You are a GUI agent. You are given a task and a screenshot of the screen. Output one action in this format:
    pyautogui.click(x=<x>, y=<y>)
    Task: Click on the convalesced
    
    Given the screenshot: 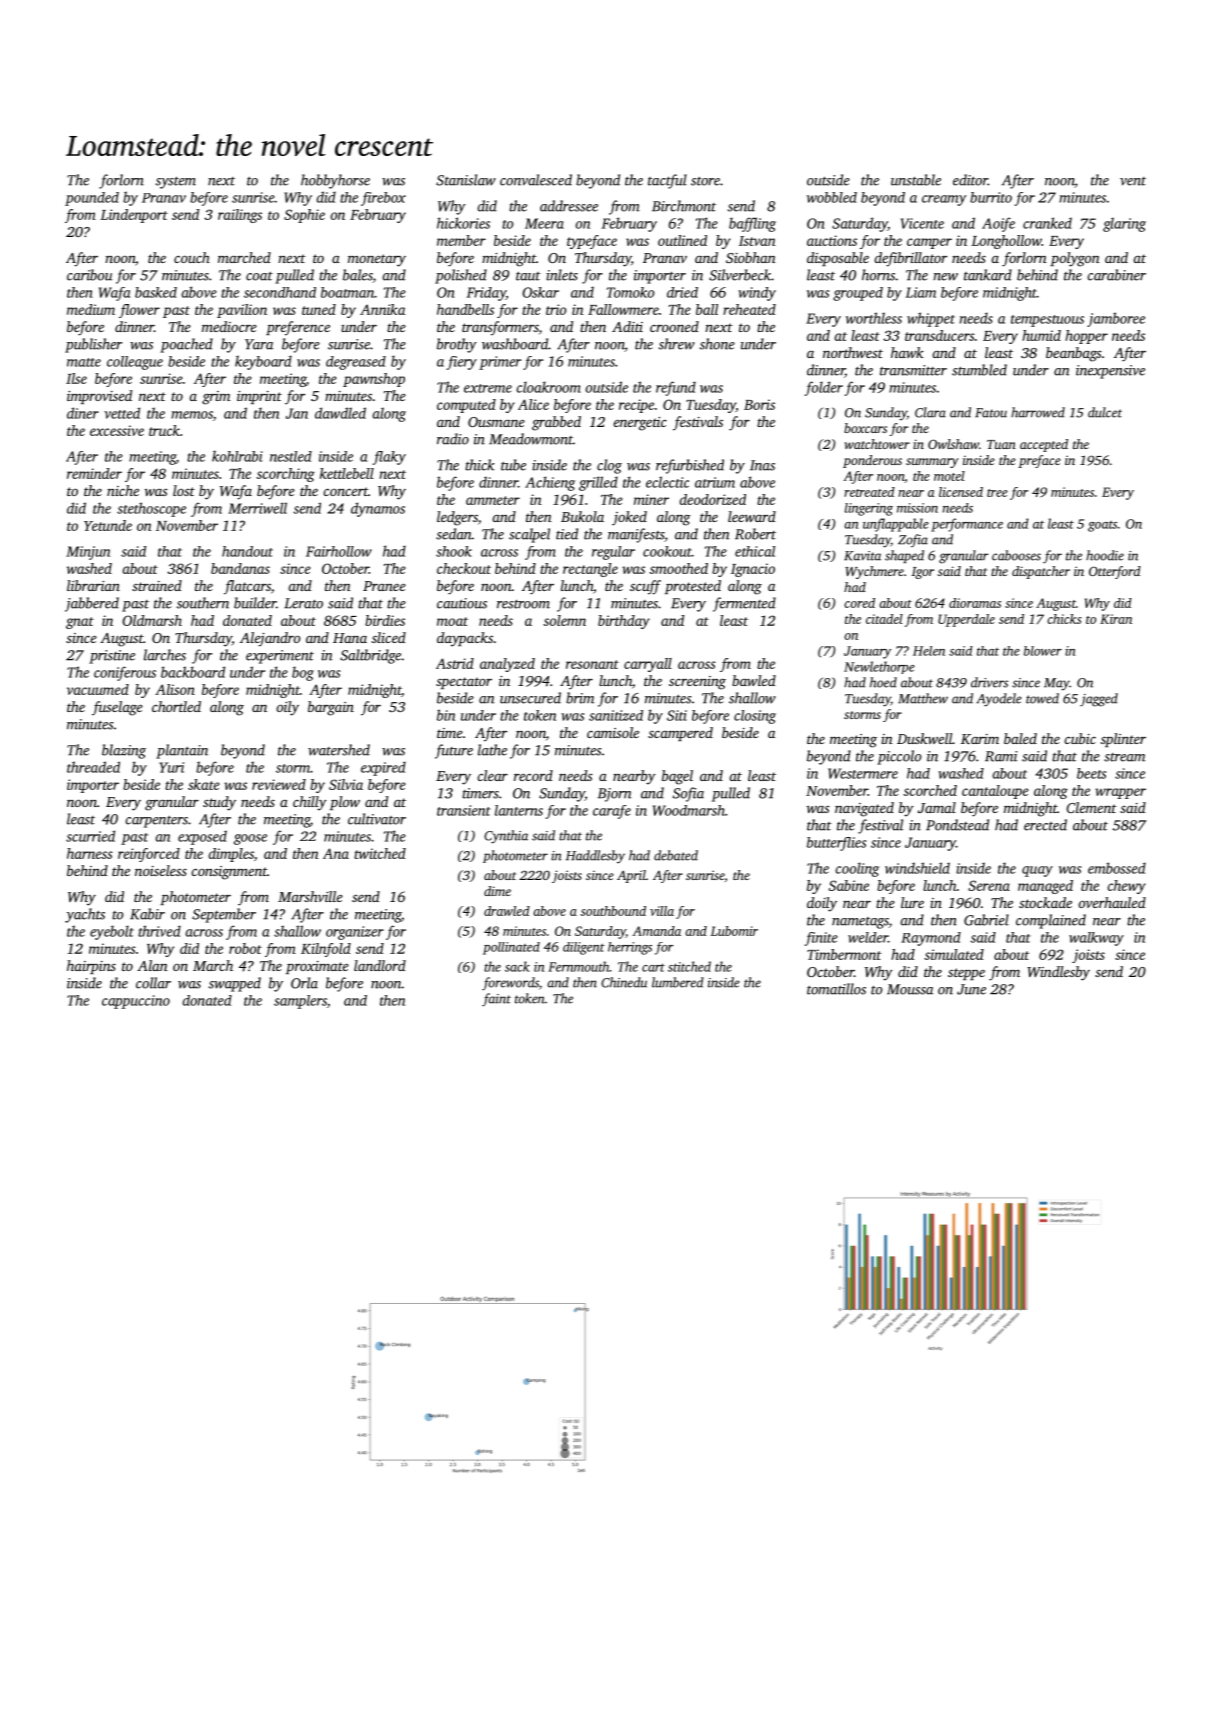 What is the action you would take?
    pyautogui.click(x=536, y=180)
